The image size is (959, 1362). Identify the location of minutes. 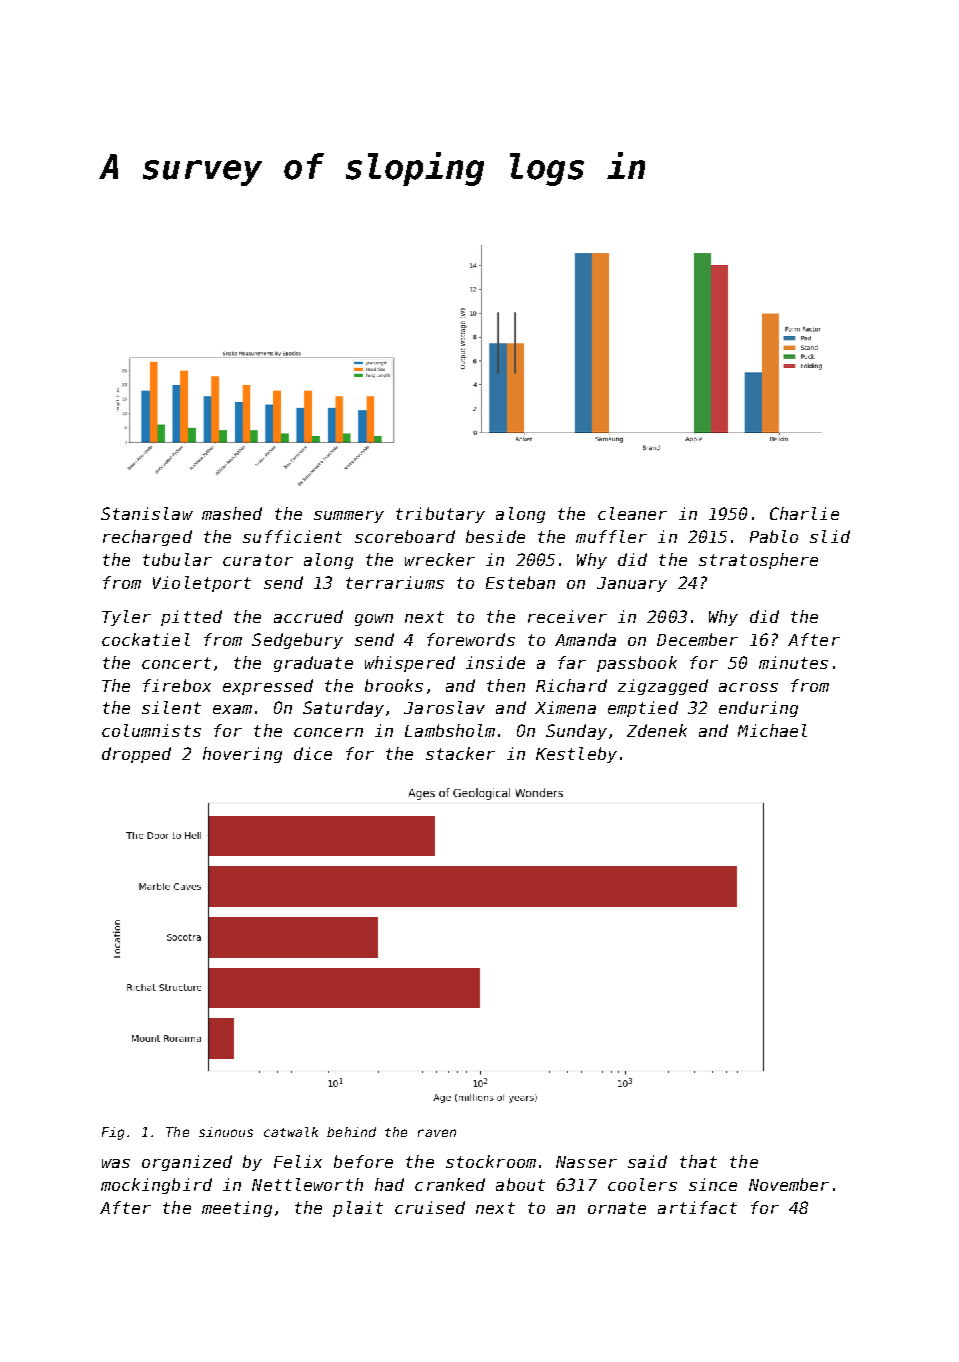
(793, 662).
